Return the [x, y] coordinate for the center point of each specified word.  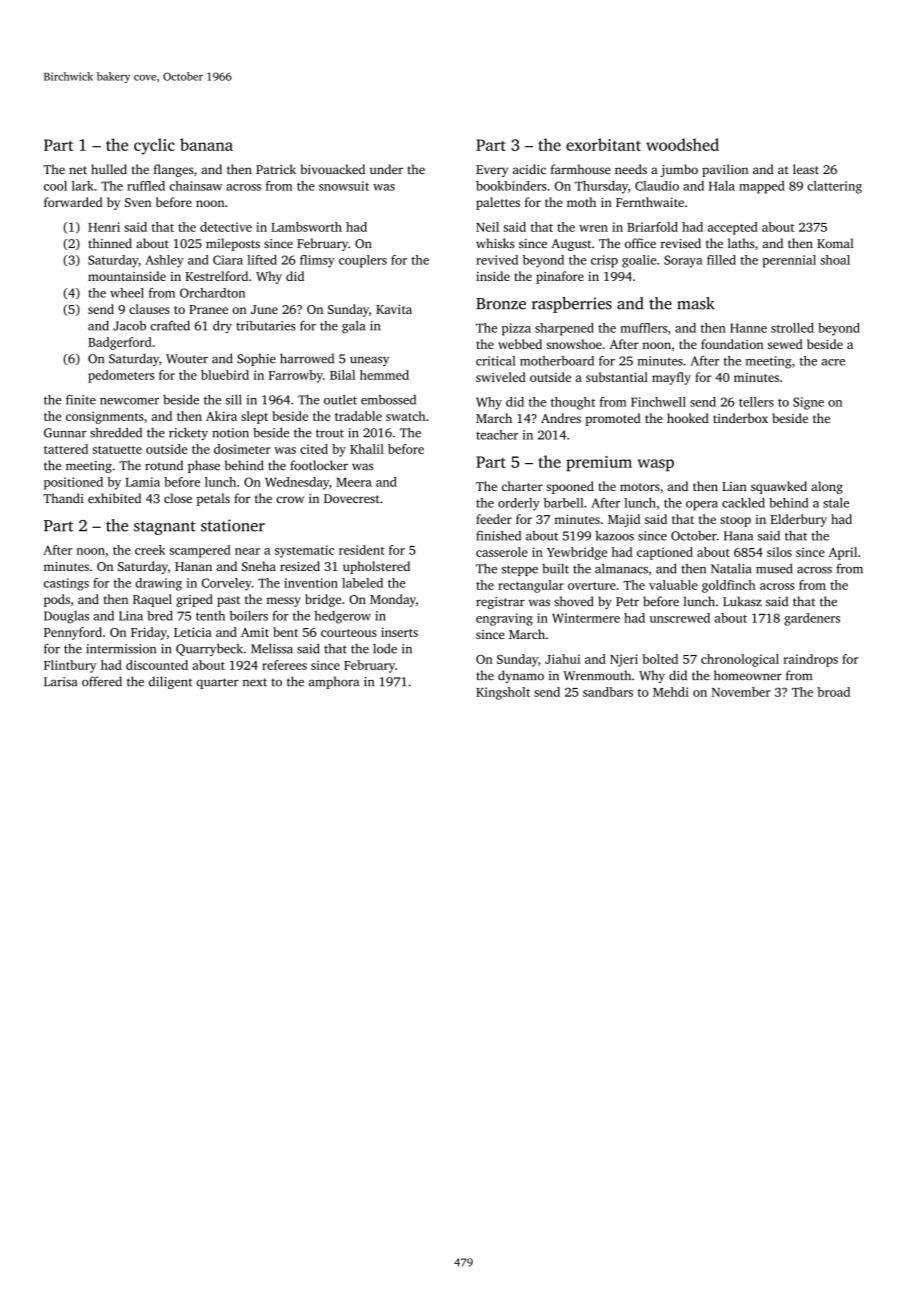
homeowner [748, 675]
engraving [504, 619]
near [247, 551]
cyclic [154, 146]
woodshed [682, 144]
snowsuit [344, 186]
